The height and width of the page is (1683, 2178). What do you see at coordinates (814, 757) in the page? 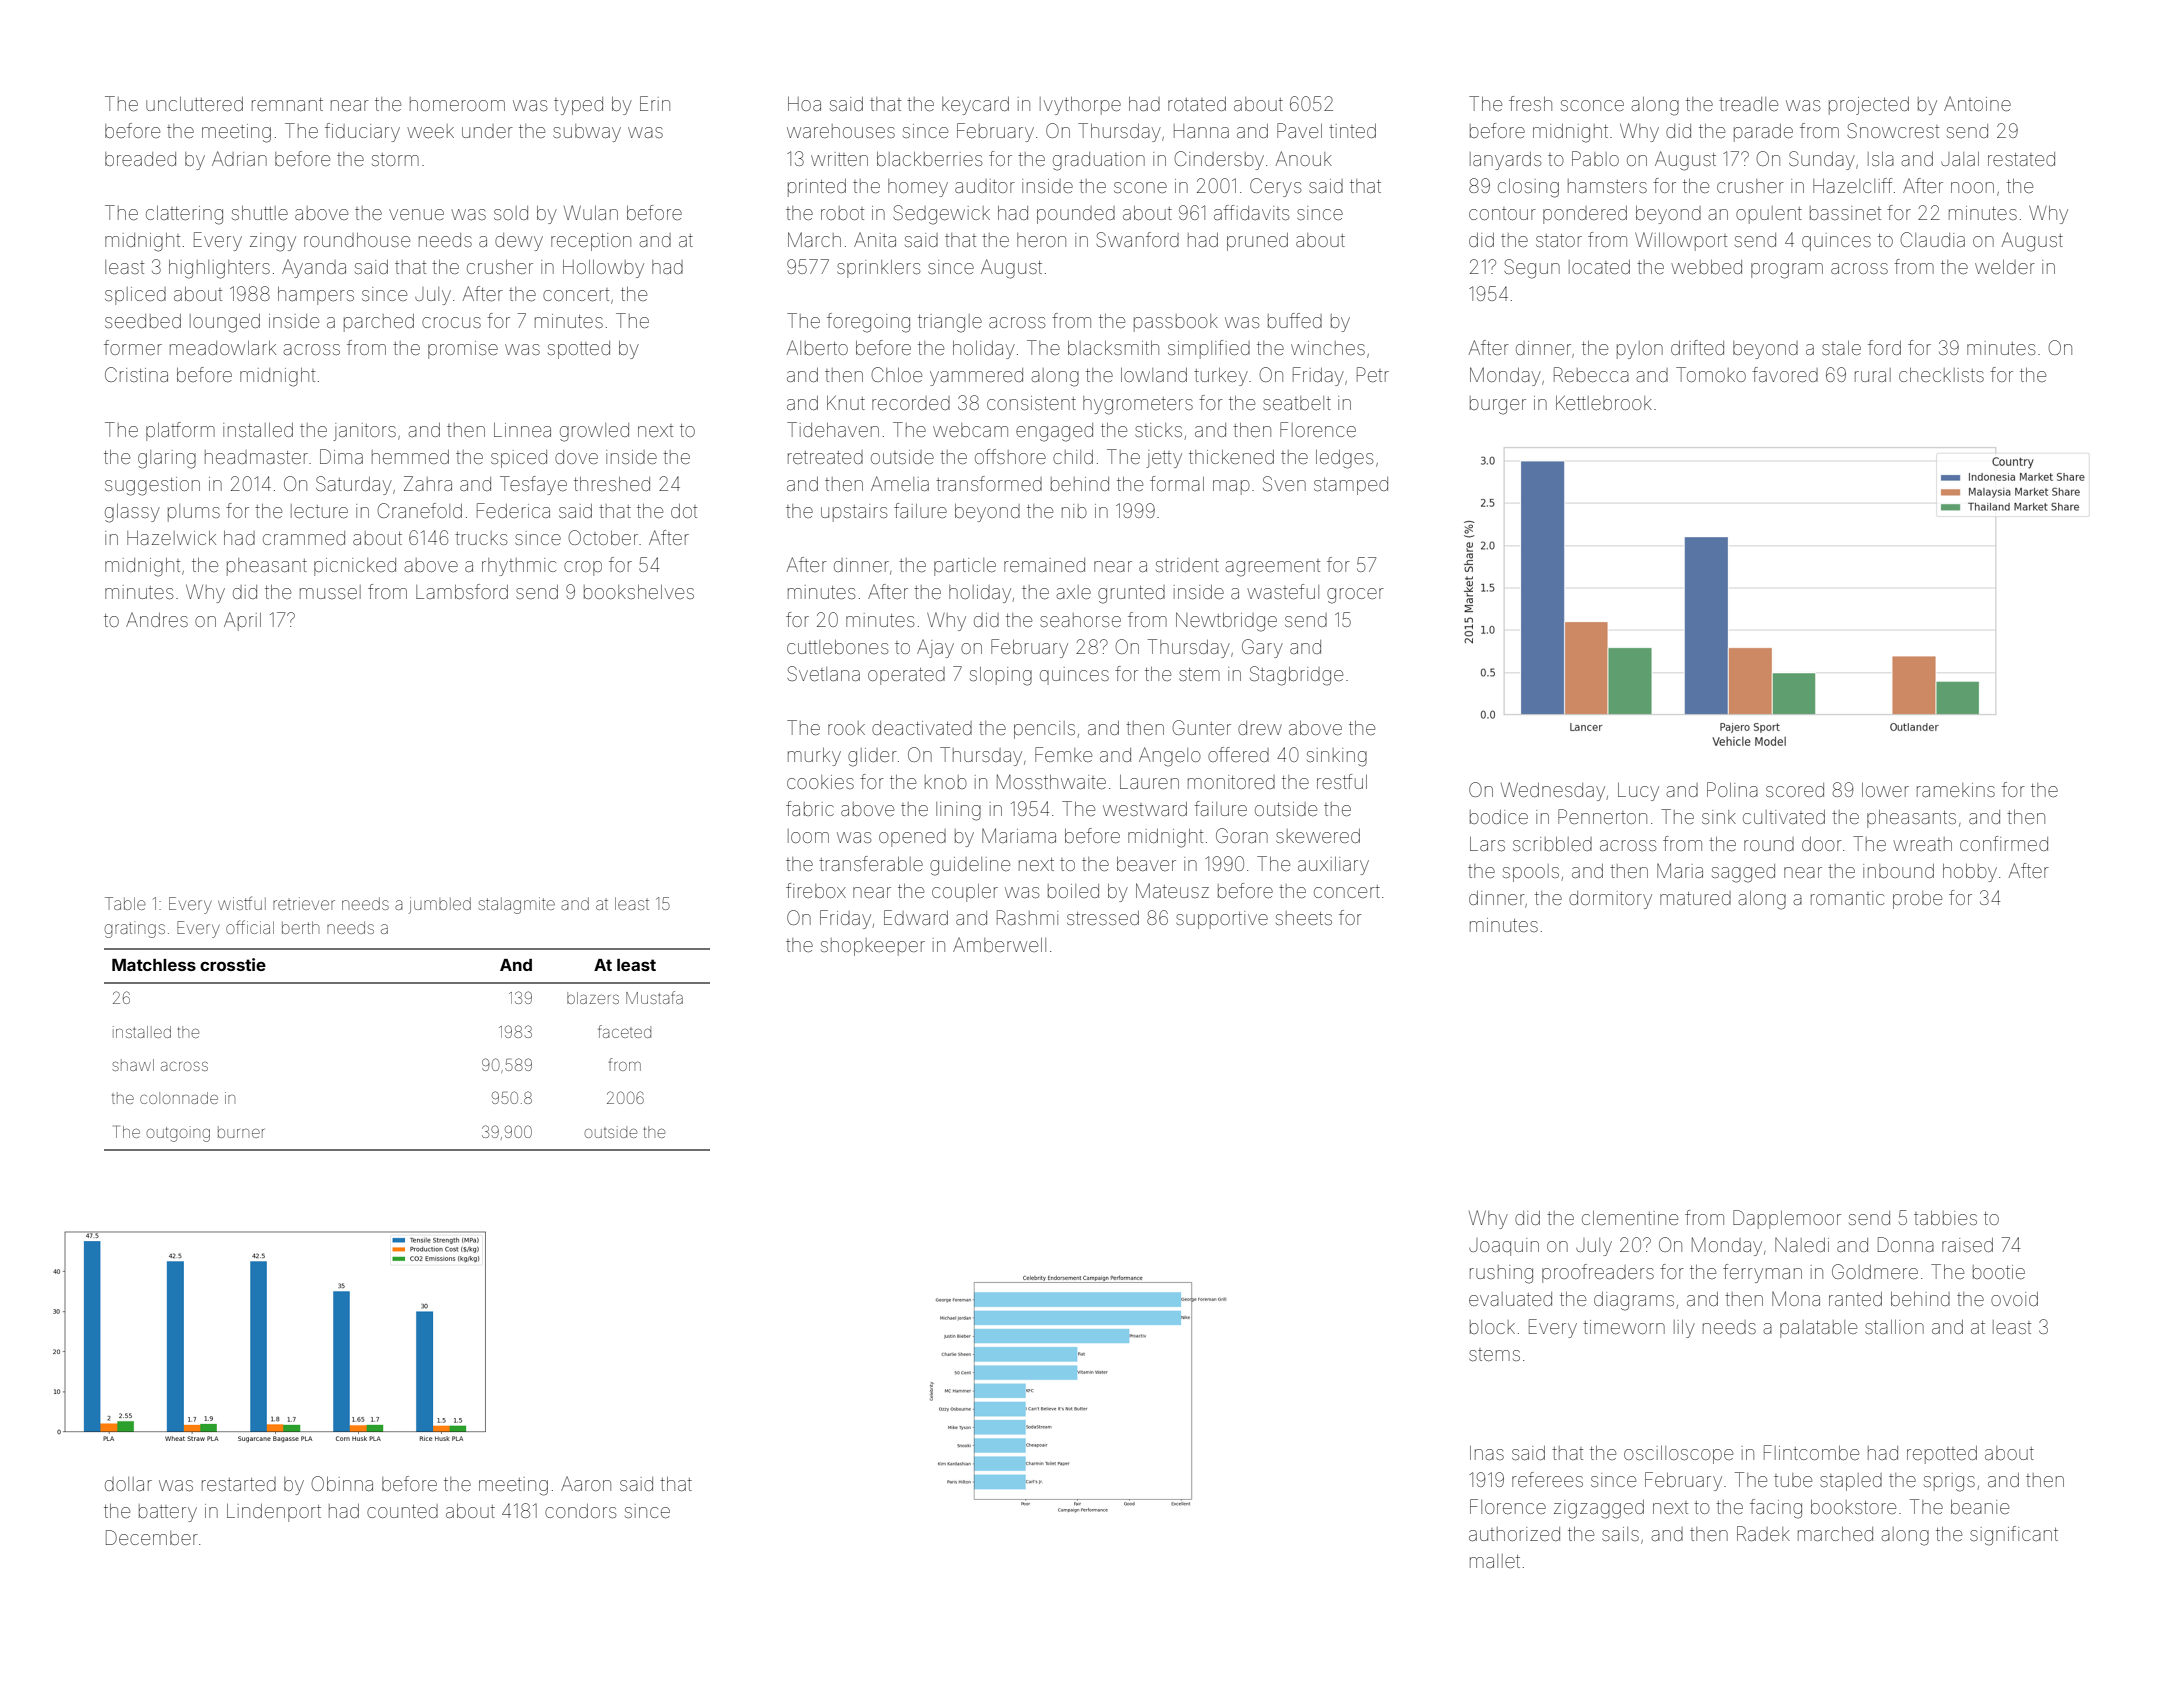
I see `murky` at bounding box center [814, 757].
